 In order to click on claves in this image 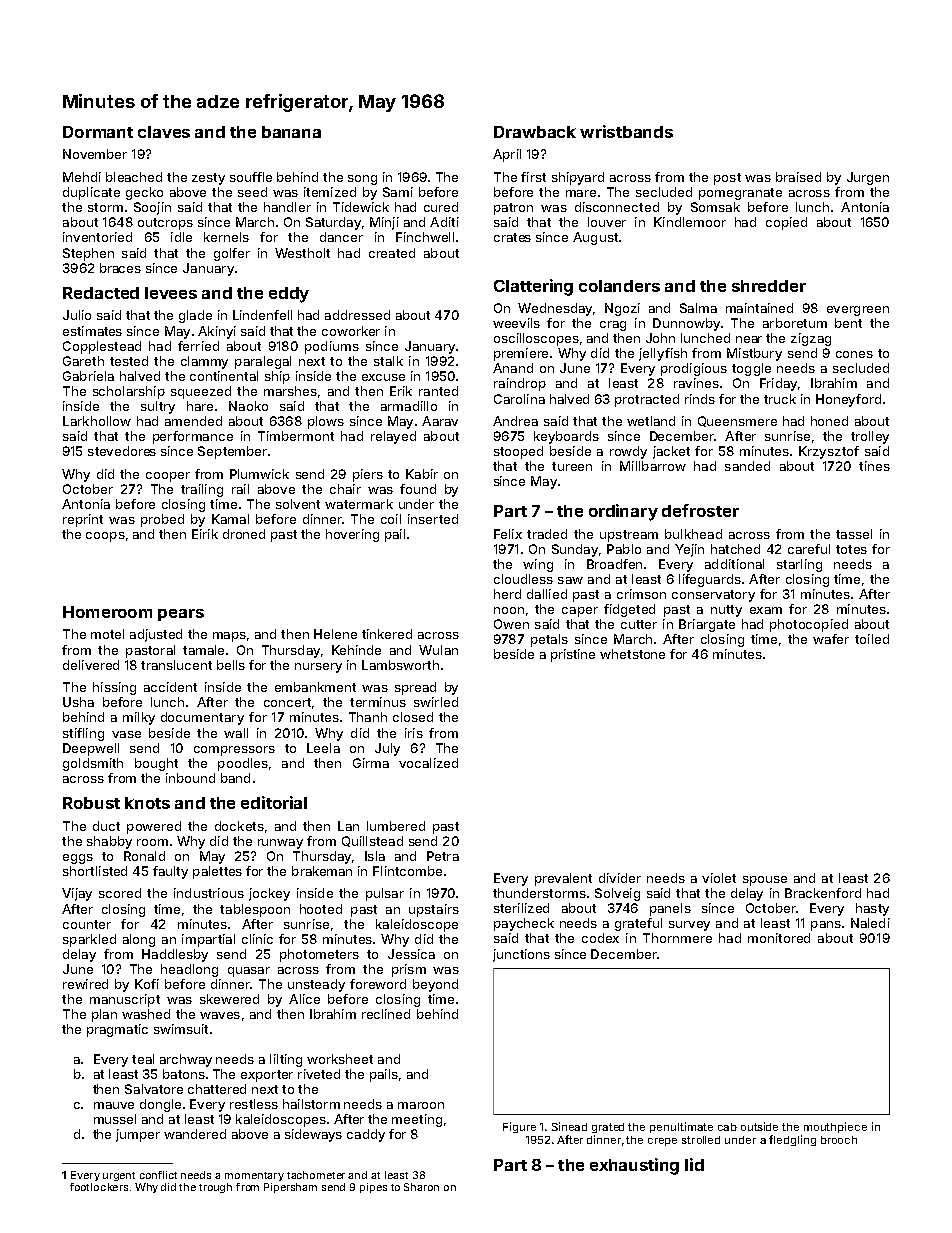, I will do `click(164, 132)`.
